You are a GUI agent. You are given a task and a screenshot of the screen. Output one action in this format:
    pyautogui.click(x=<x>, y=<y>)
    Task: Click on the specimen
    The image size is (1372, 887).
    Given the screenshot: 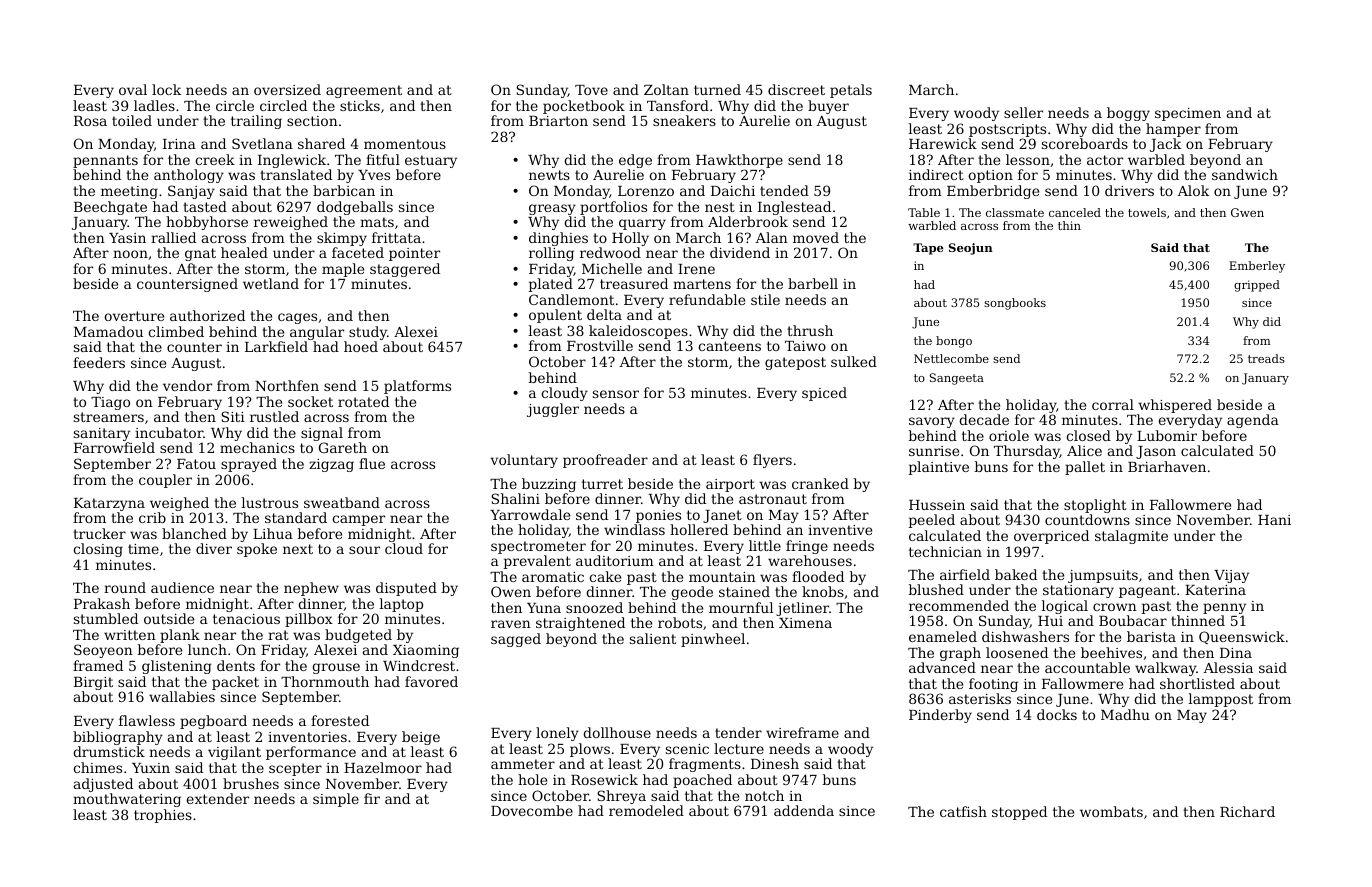 What is the action you would take?
    pyautogui.click(x=1188, y=114)
